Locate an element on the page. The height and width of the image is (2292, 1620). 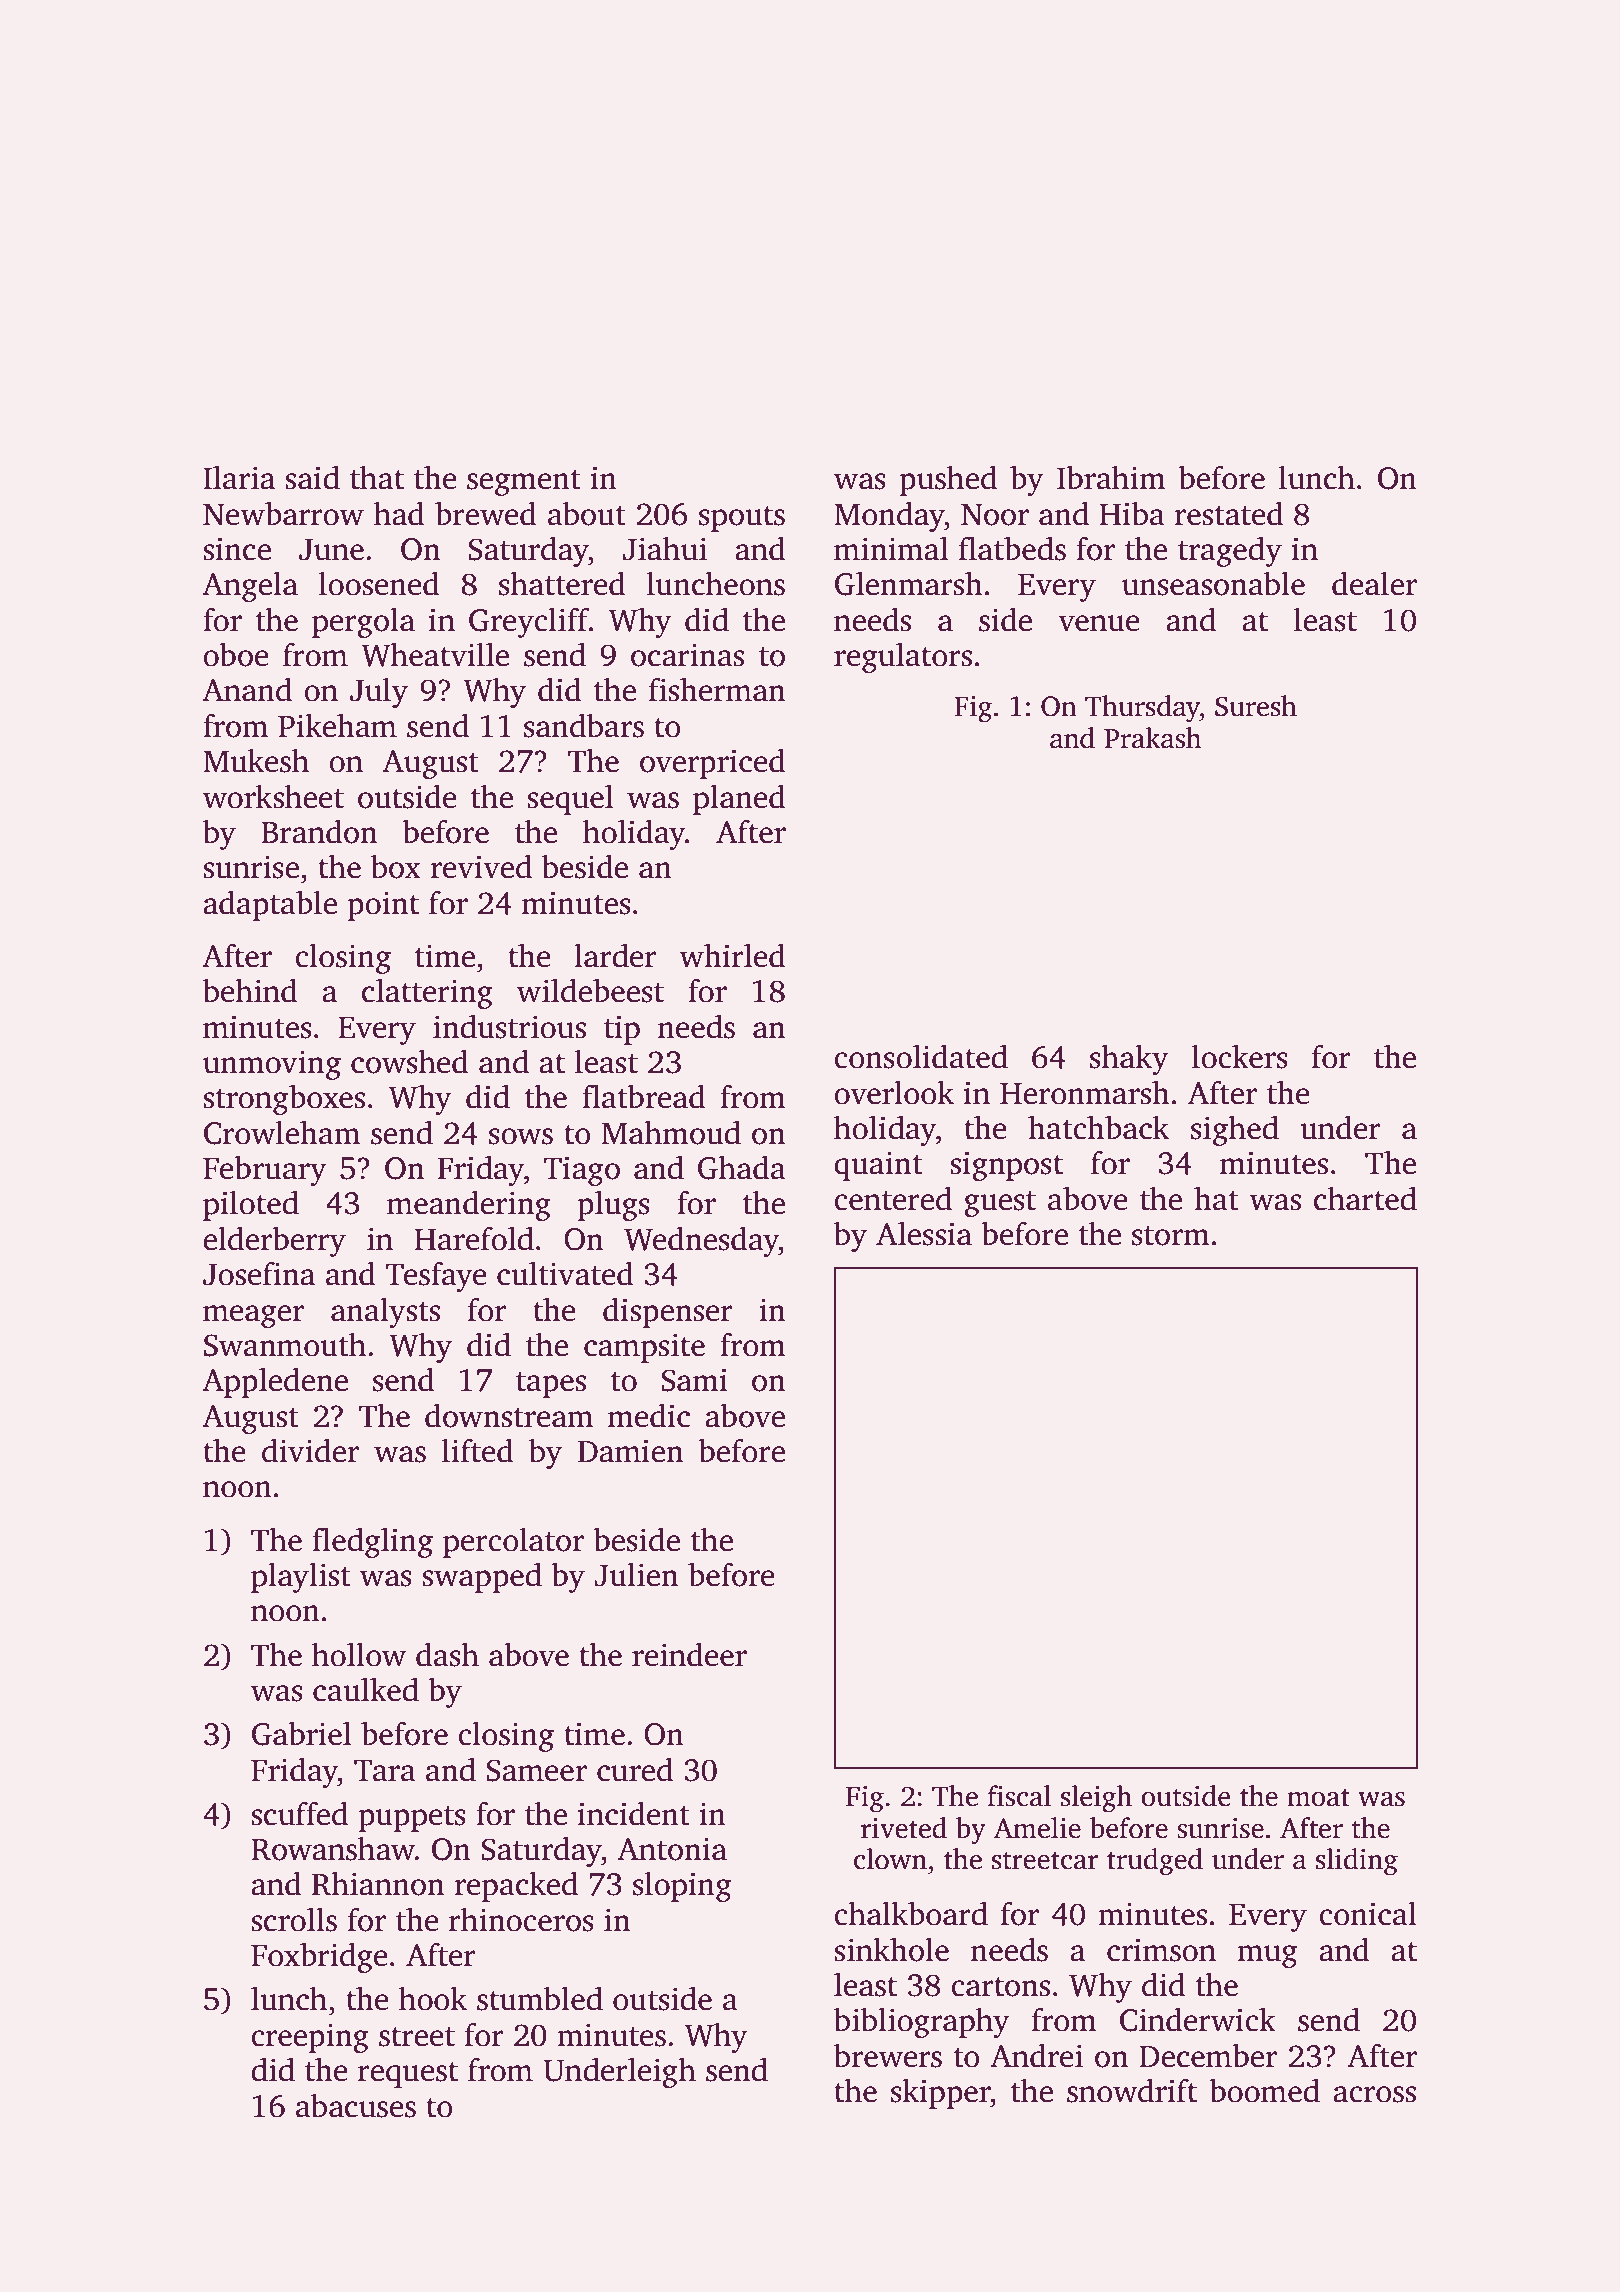
spouts is located at coordinates (742, 519).
